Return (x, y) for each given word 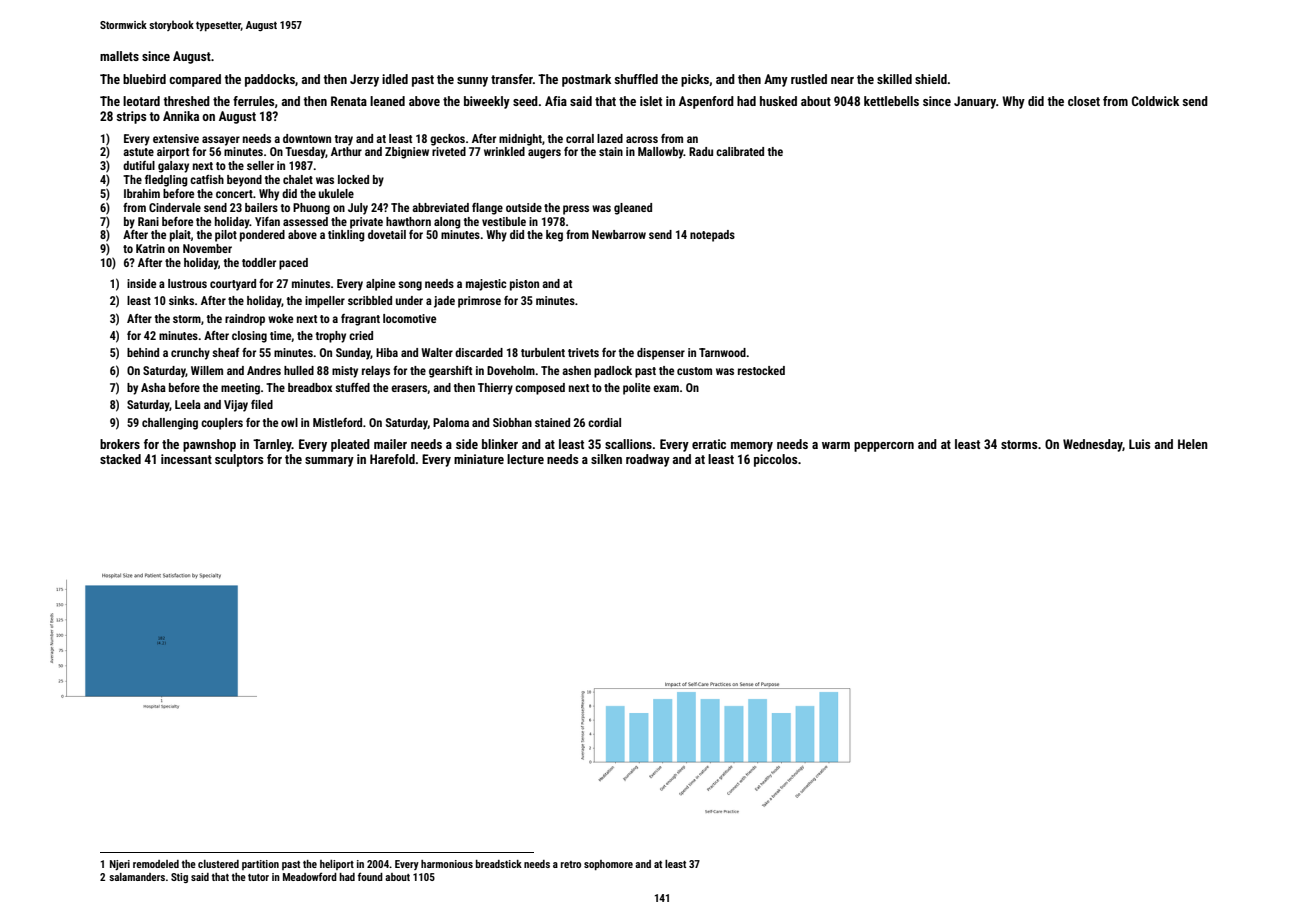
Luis (1139, 444)
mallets (119, 56)
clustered (218, 864)
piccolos (775, 460)
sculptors (239, 460)
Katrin (150, 248)
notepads (712, 236)
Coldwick (1155, 101)
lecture (525, 459)
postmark (586, 80)
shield (931, 79)
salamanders (137, 877)
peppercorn (884, 447)
